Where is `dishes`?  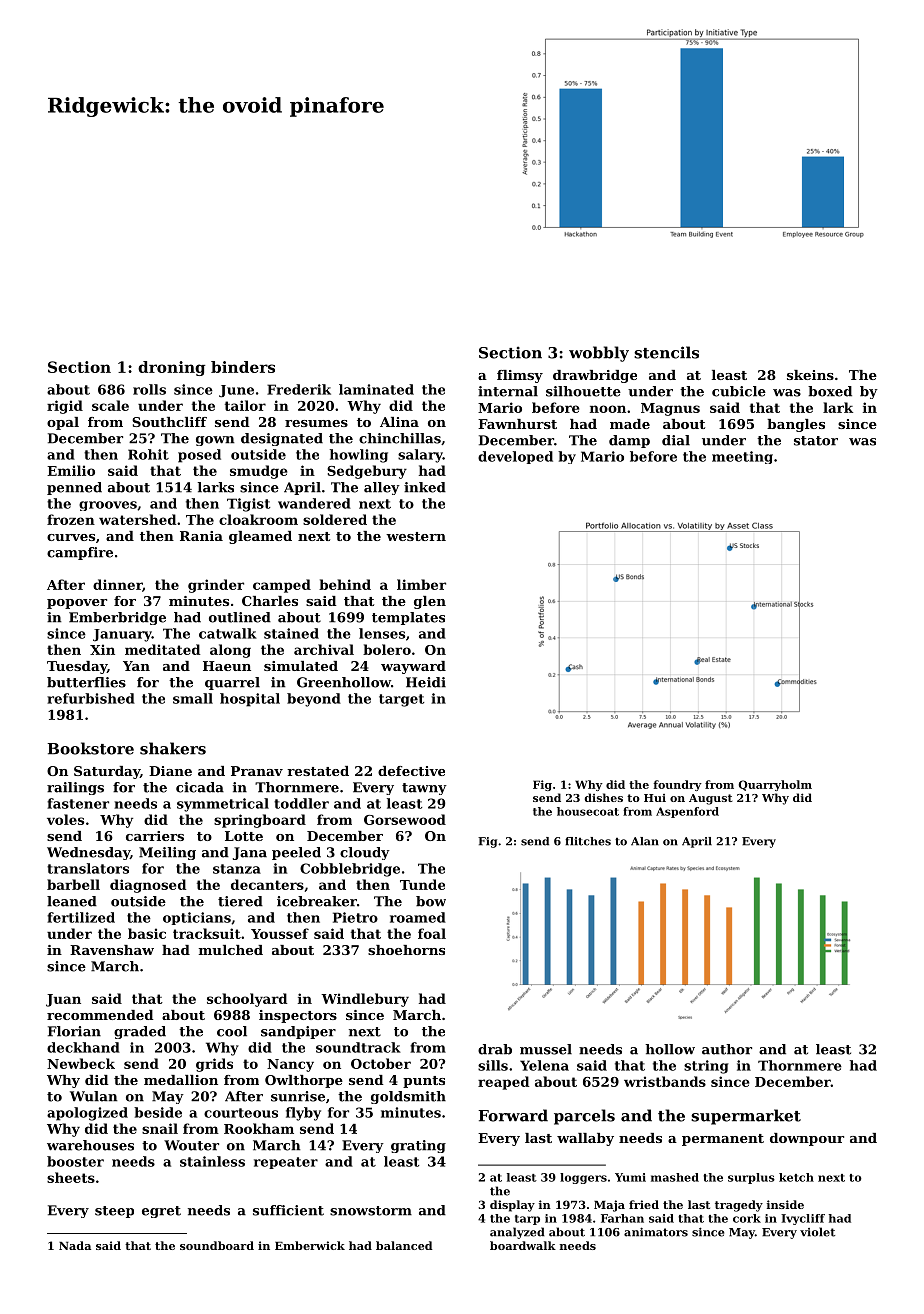 dishes is located at coordinates (604, 797).
